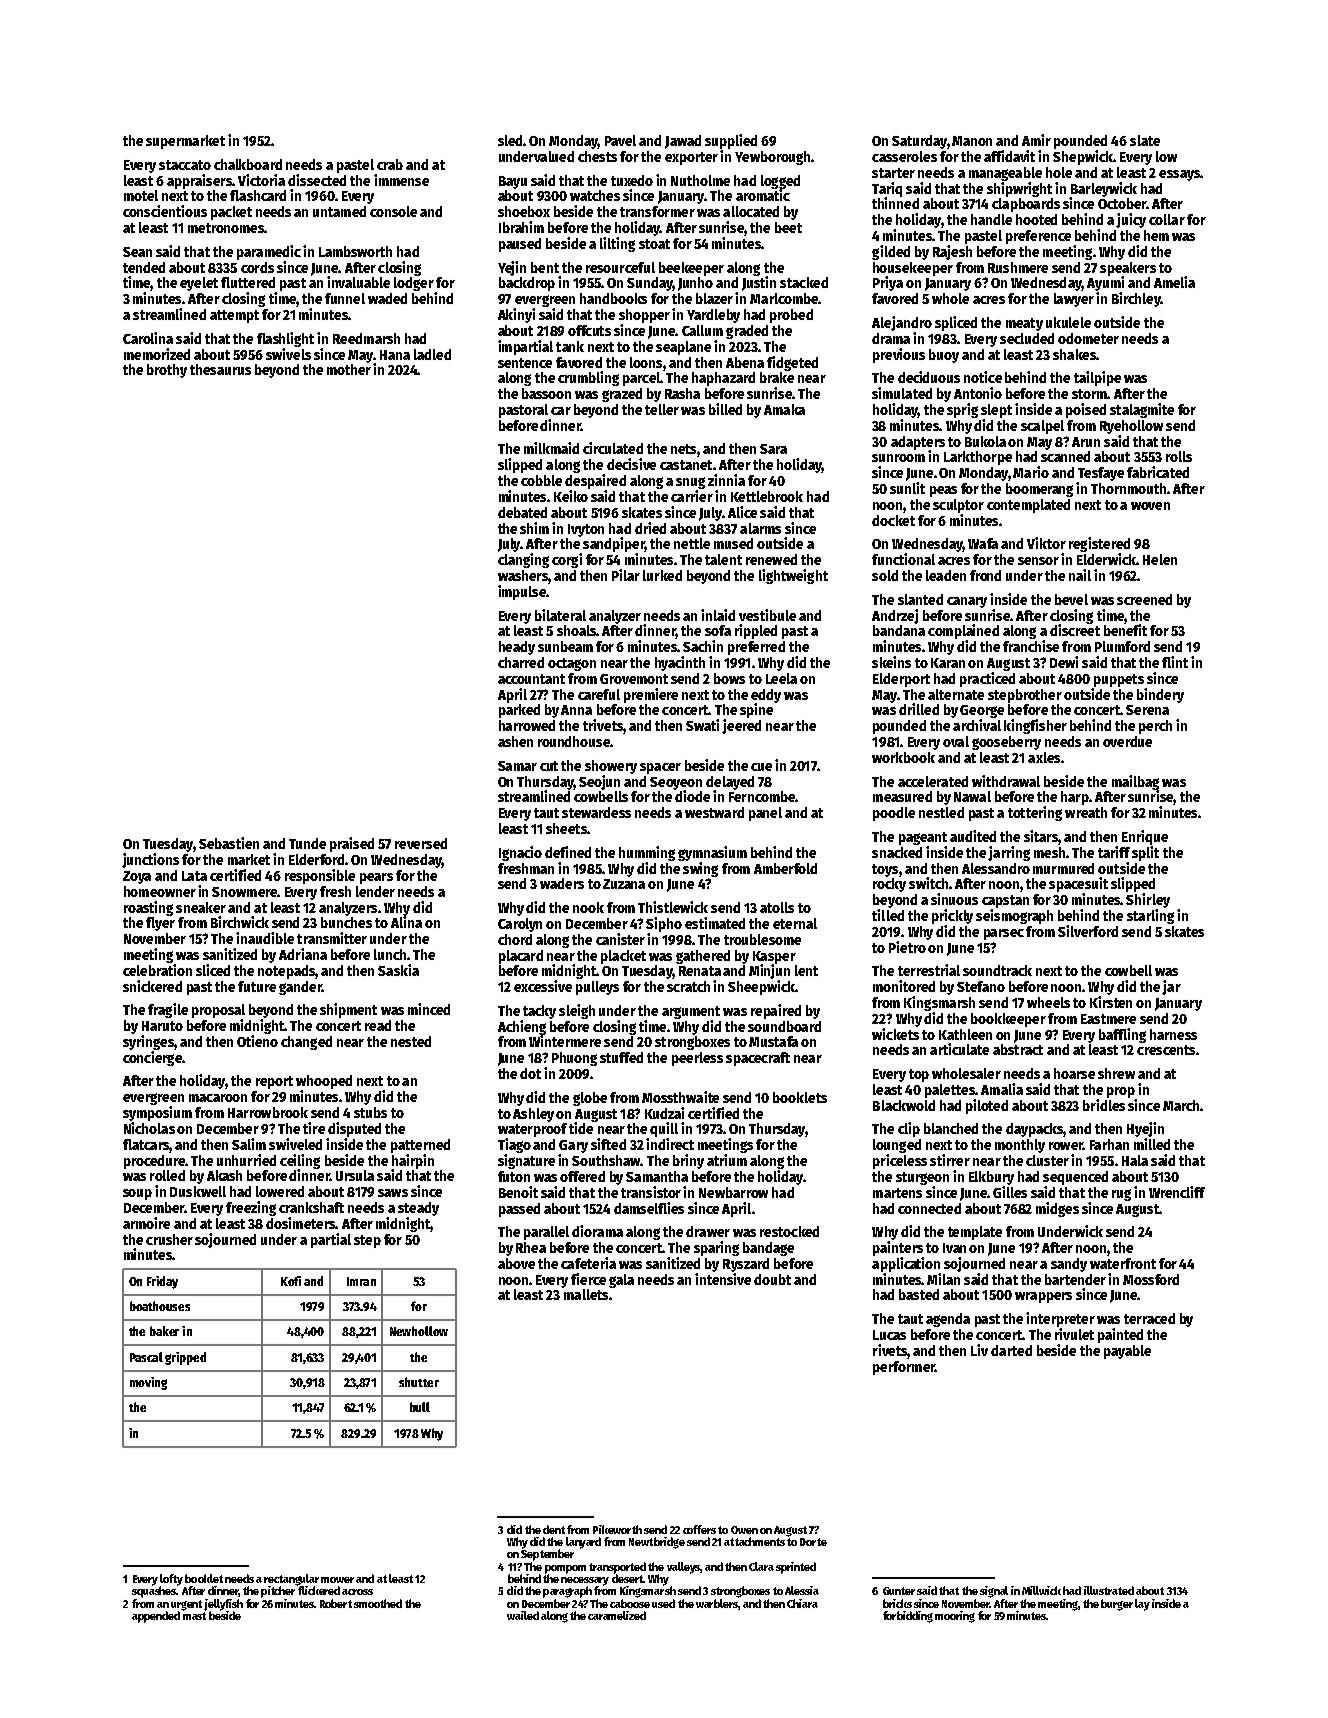  Describe the element at coordinates (1065, 456) in the screenshot. I see `scanned` at that location.
